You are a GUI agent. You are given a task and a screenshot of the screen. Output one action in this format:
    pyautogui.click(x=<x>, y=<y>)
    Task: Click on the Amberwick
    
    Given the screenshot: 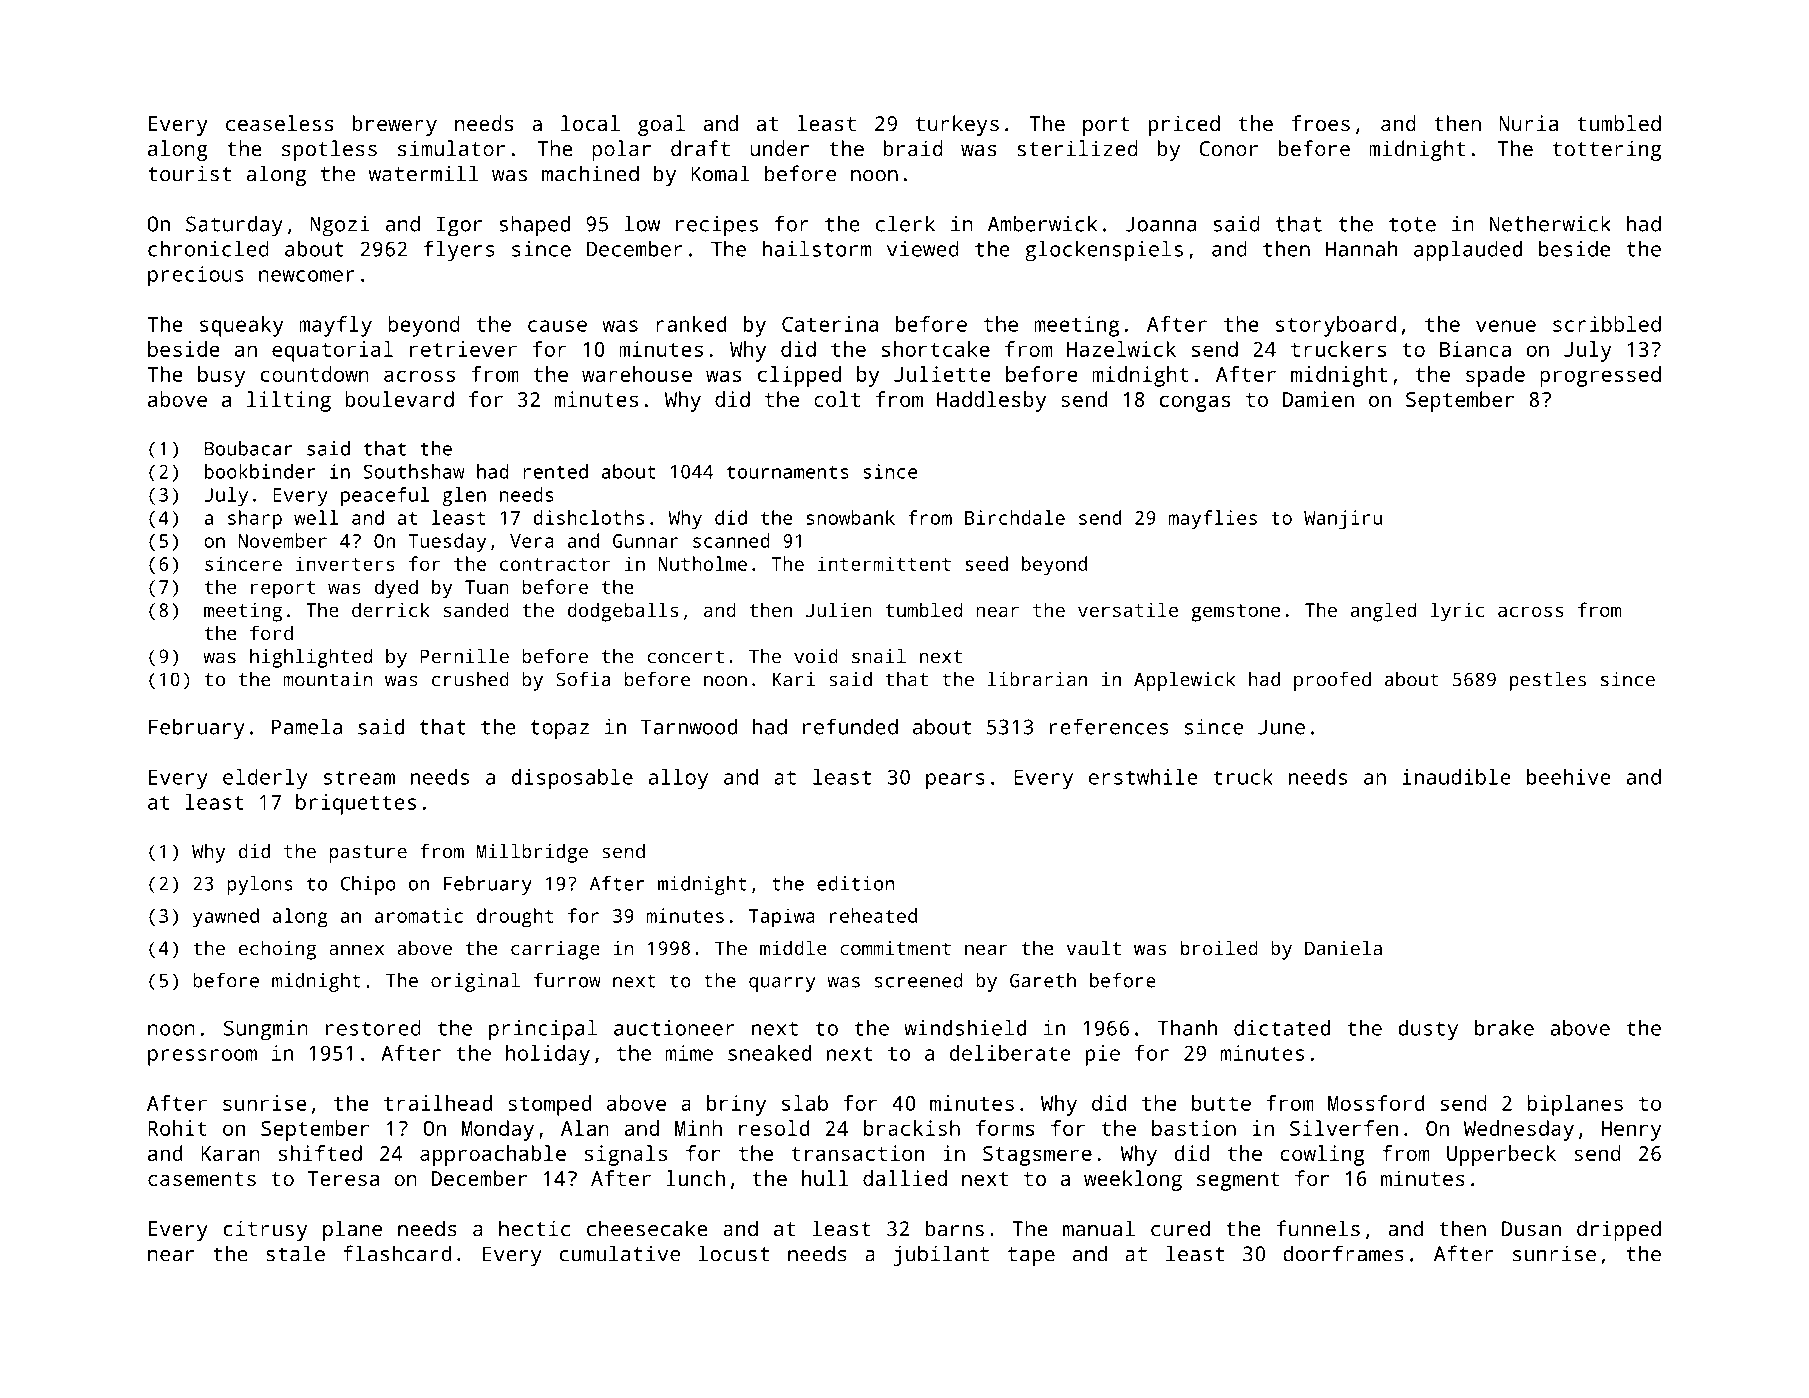 What is the action you would take?
    pyautogui.click(x=1042, y=223)
